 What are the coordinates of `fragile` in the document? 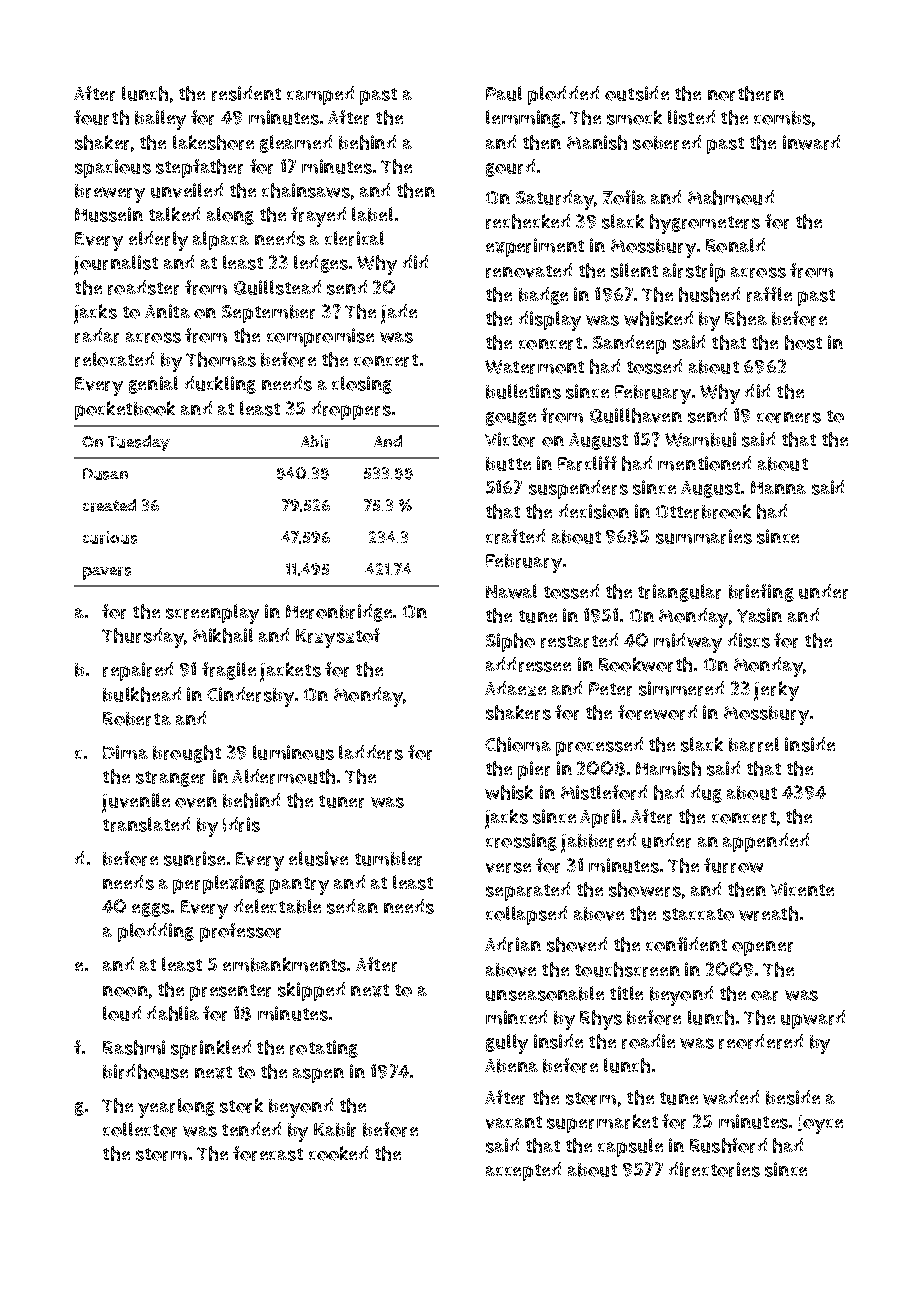 It's located at (229, 671).
